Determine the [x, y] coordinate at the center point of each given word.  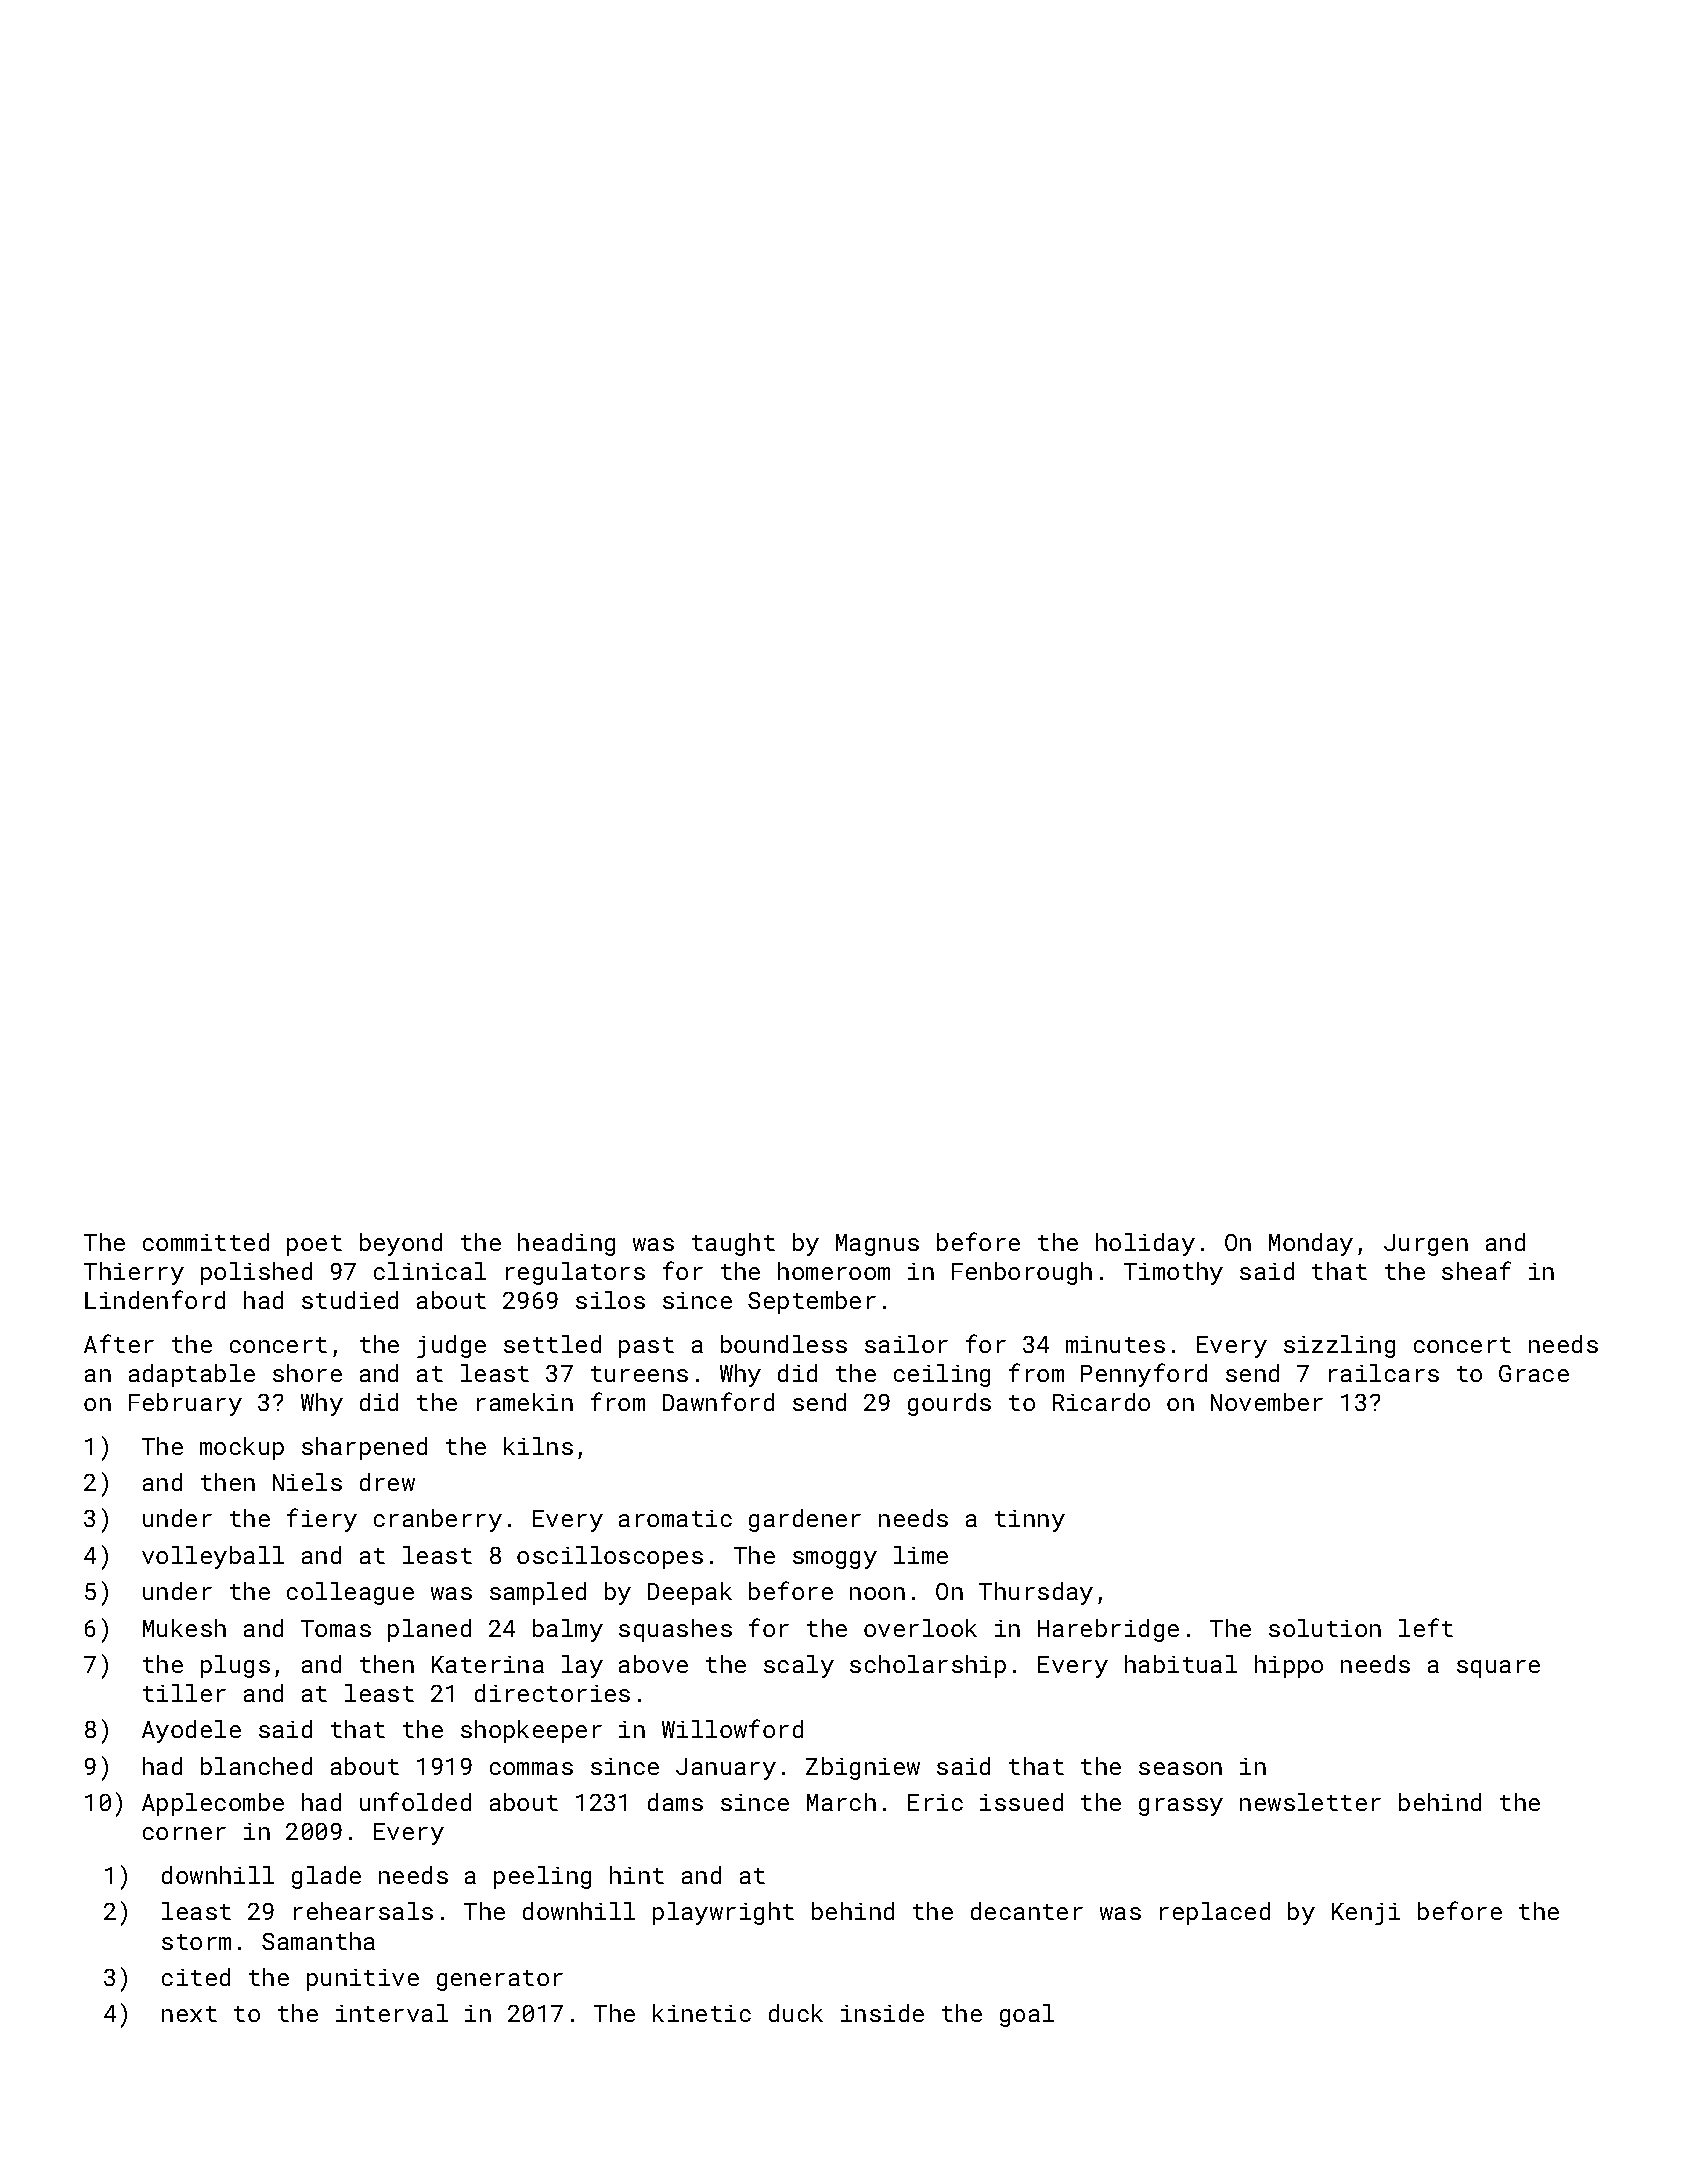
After [119, 1343]
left [1426, 1627]
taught [733, 1244]
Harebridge [1108, 1630]
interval [392, 2013]
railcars [1384, 1373]
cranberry [438, 1520]
